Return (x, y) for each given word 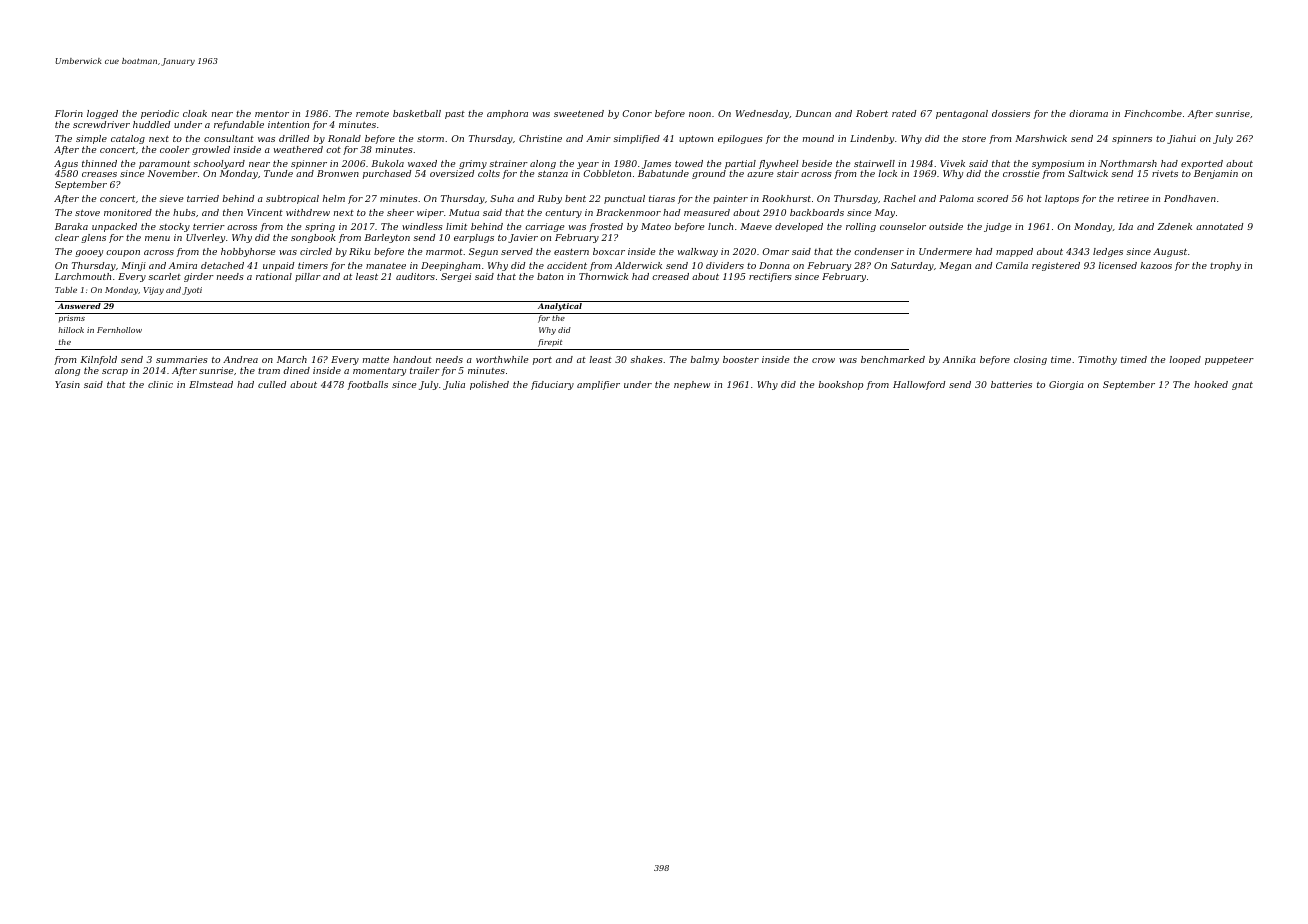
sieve (171, 198)
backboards (817, 212)
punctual (624, 199)
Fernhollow (119, 330)
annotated (1219, 226)
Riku (359, 251)
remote (372, 114)
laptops (1062, 199)
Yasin (67, 384)
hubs (184, 212)
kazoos (1156, 265)
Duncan (813, 113)
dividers (725, 265)
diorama (1088, 113)
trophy (1225, 266)
